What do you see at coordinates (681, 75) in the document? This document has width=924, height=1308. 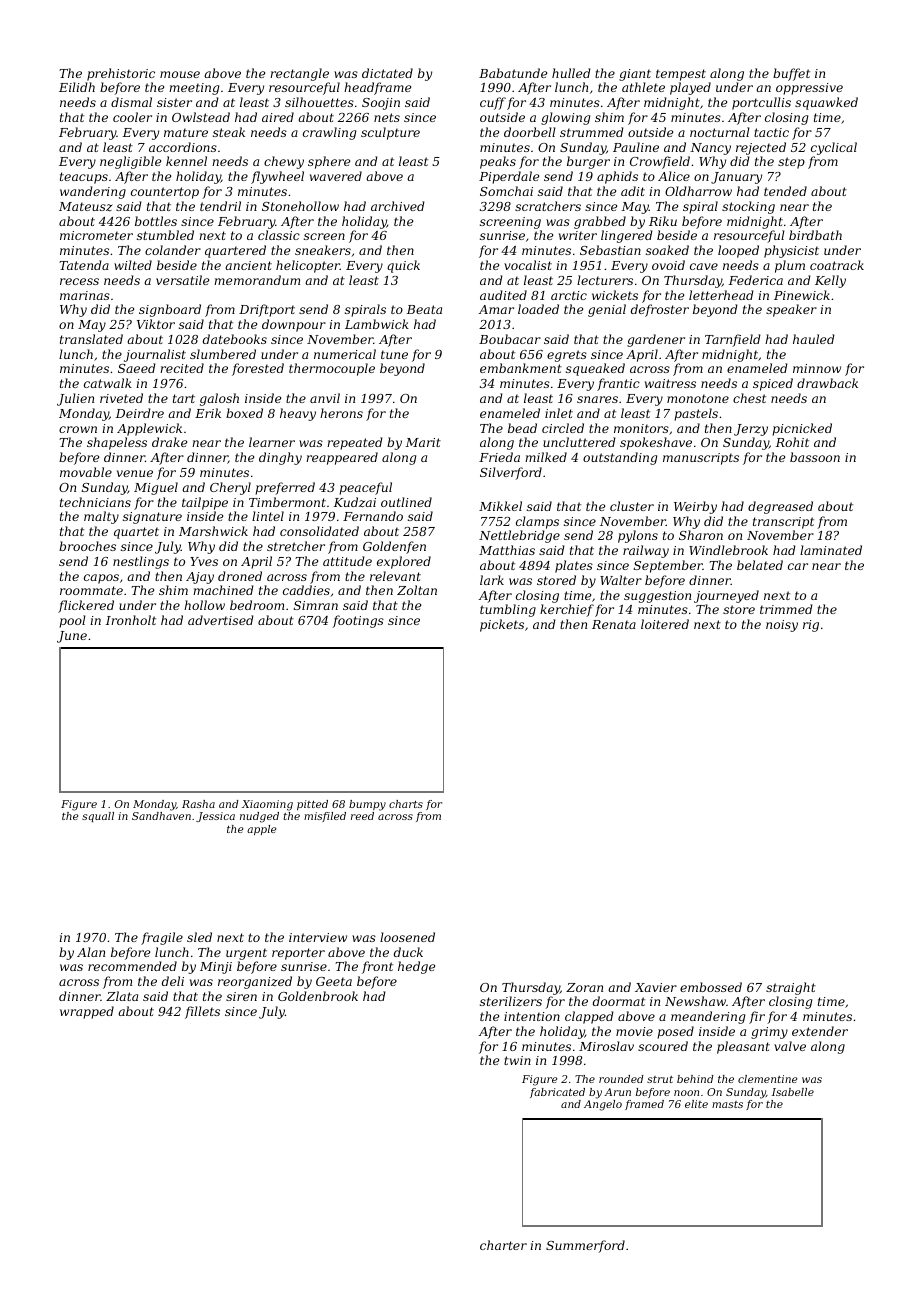 I see `tempest` at bounding box center [681, 75].
